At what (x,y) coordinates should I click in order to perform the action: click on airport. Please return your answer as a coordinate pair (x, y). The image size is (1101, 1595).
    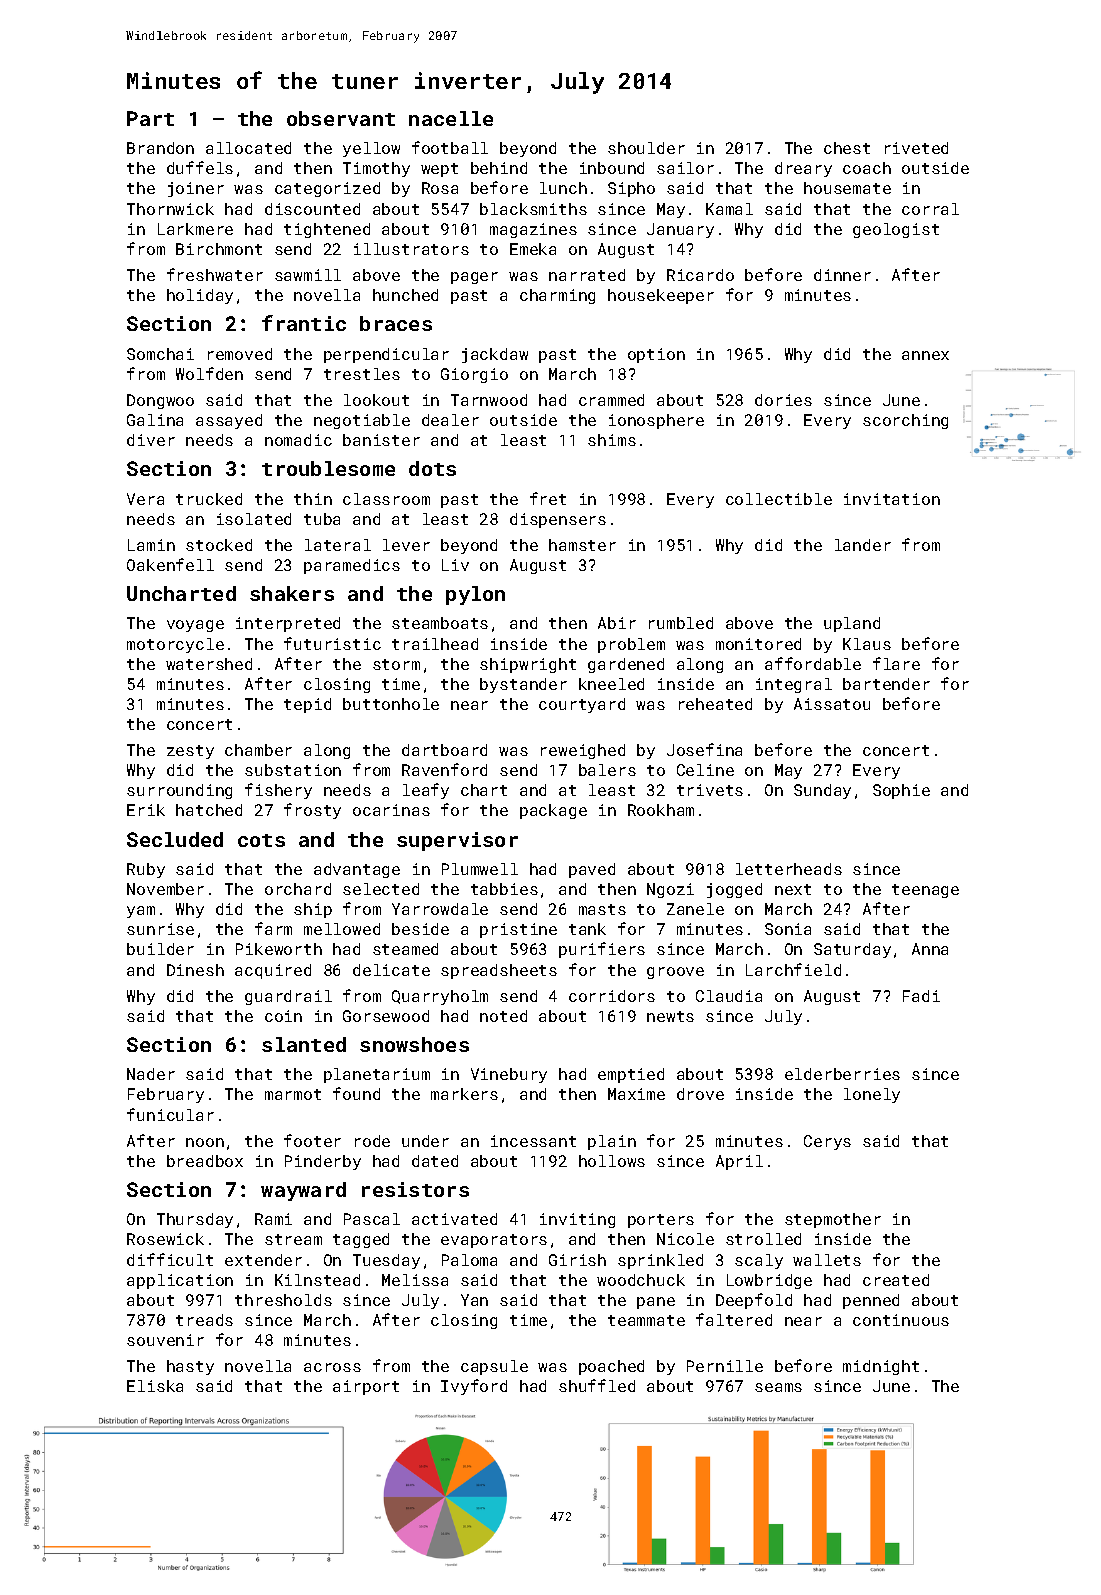
    Looking at the image, I should click on (366, 1387).
